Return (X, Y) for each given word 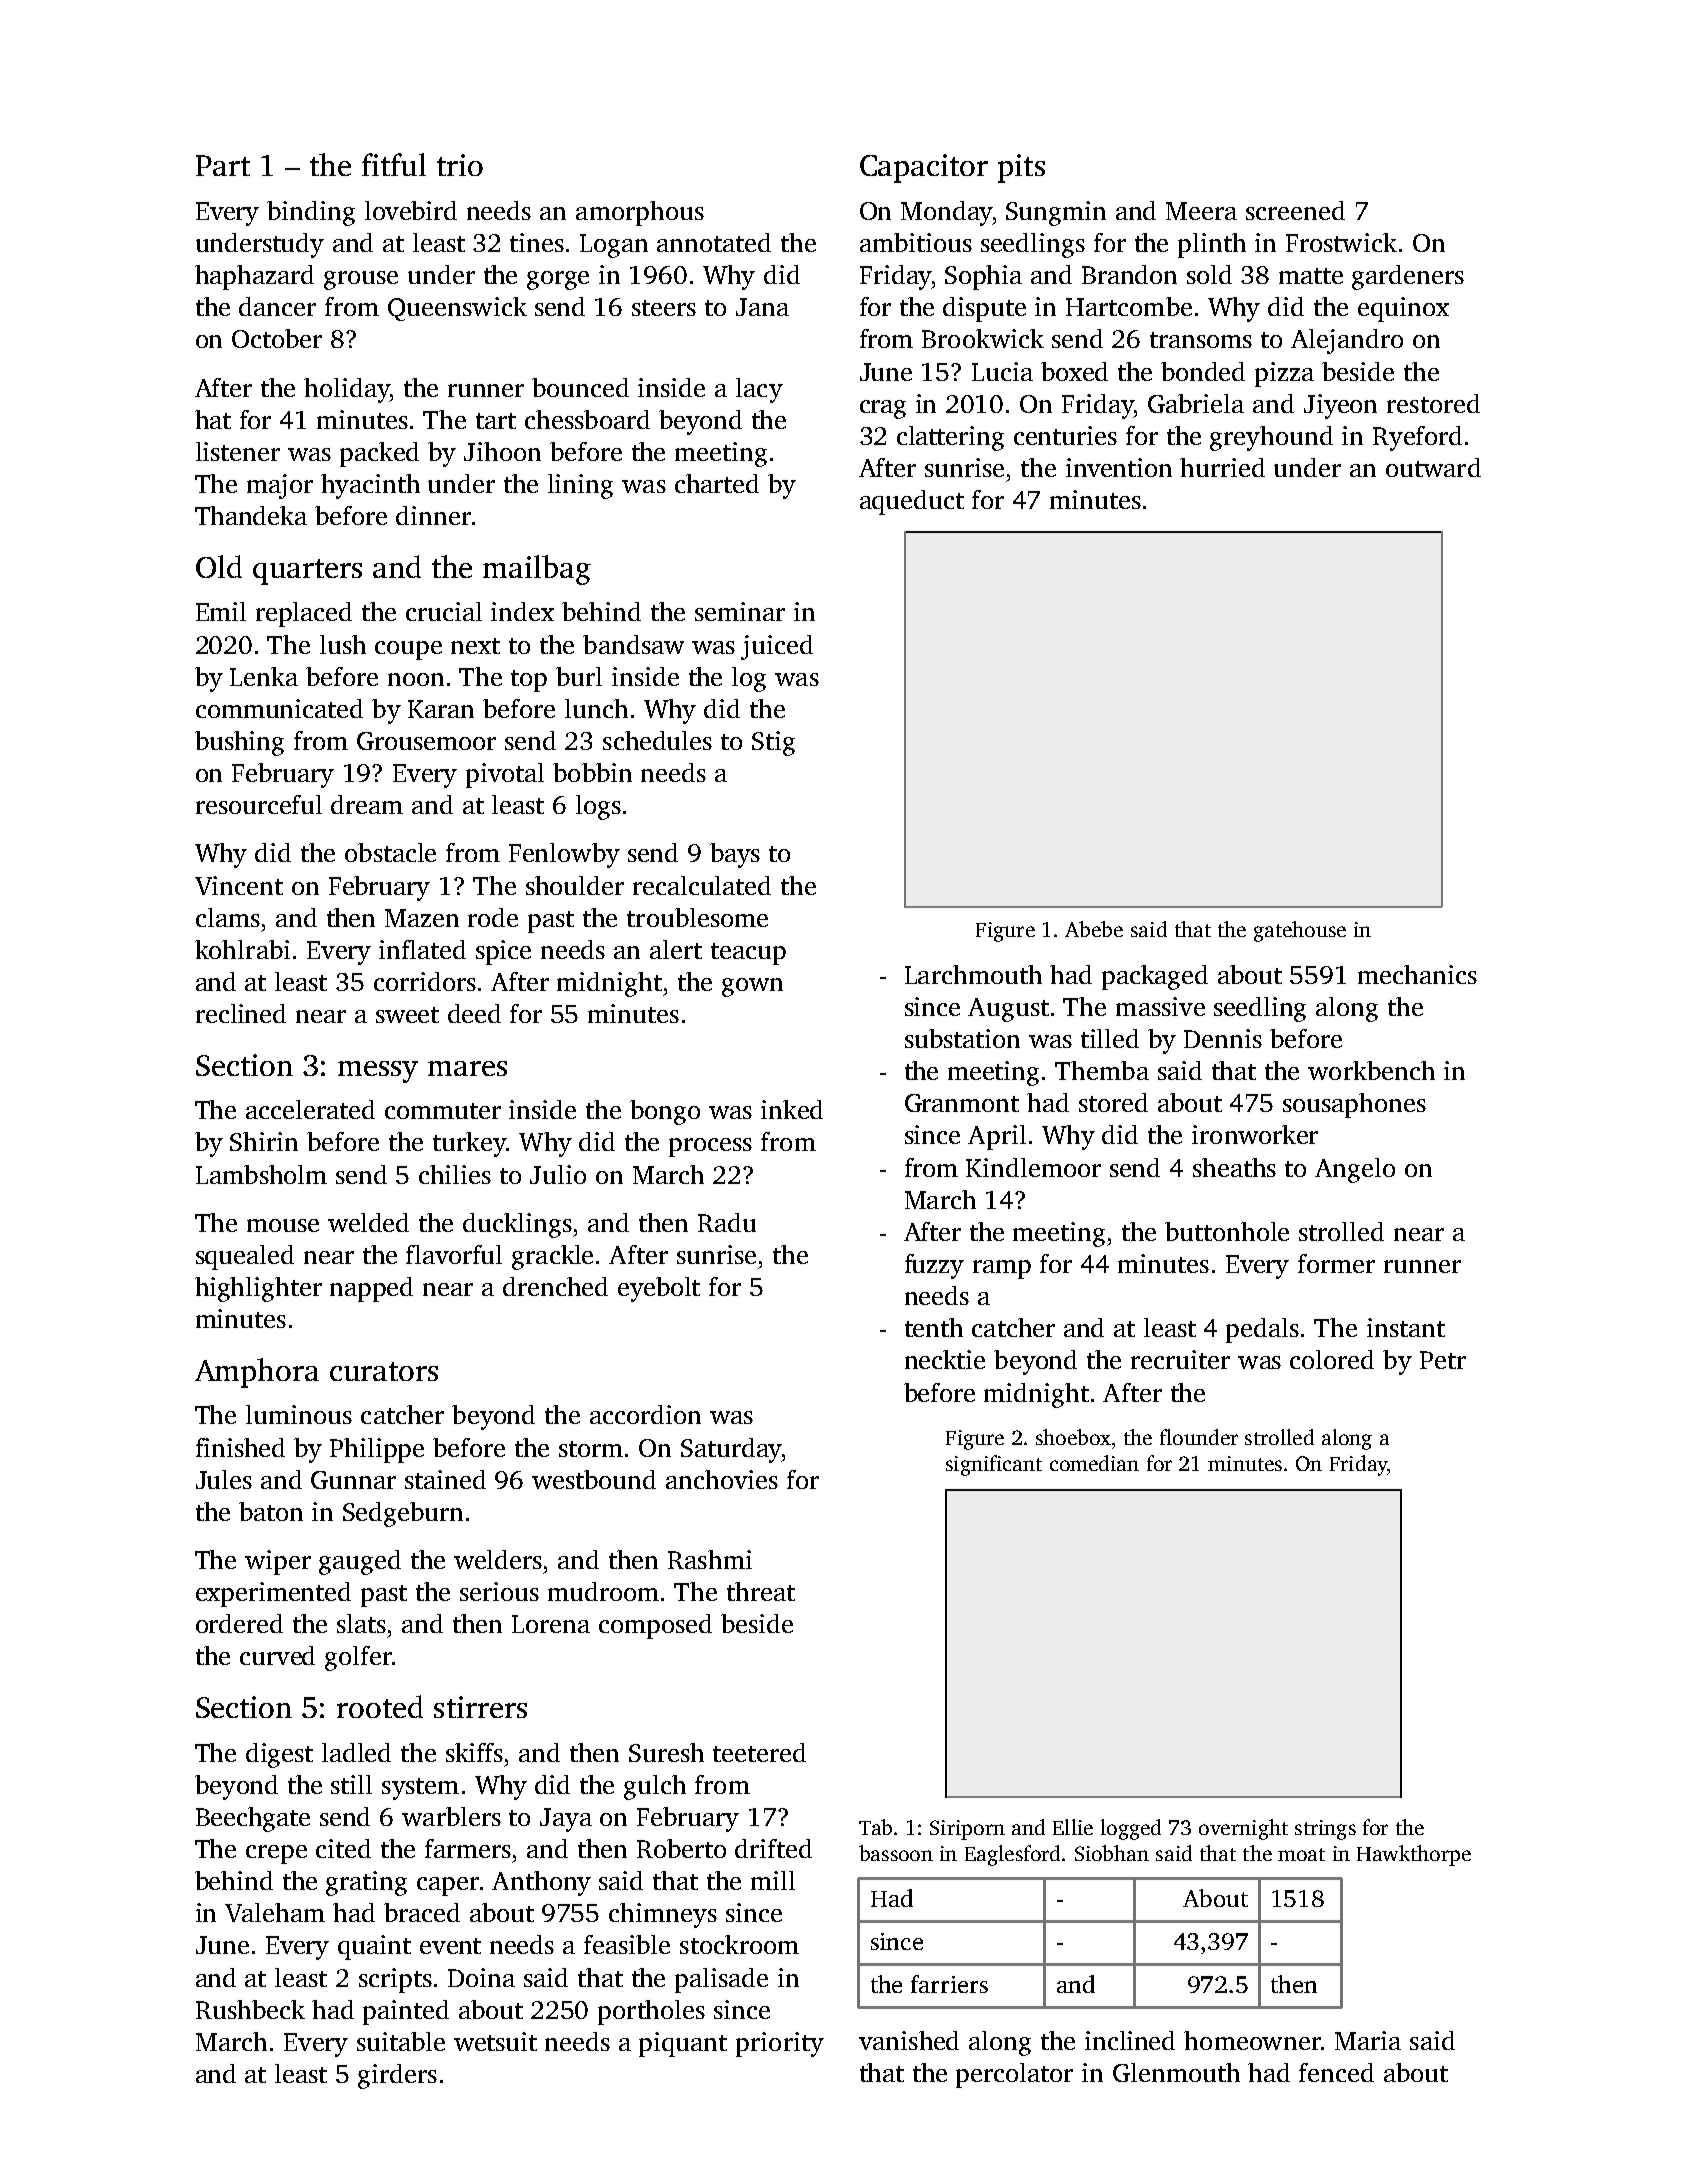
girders (397, 2076)
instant (1406, 1327)
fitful (394, 164)
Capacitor (924, 168)
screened (1295, 210)
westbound (594, 1479)
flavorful (454, 1254)
